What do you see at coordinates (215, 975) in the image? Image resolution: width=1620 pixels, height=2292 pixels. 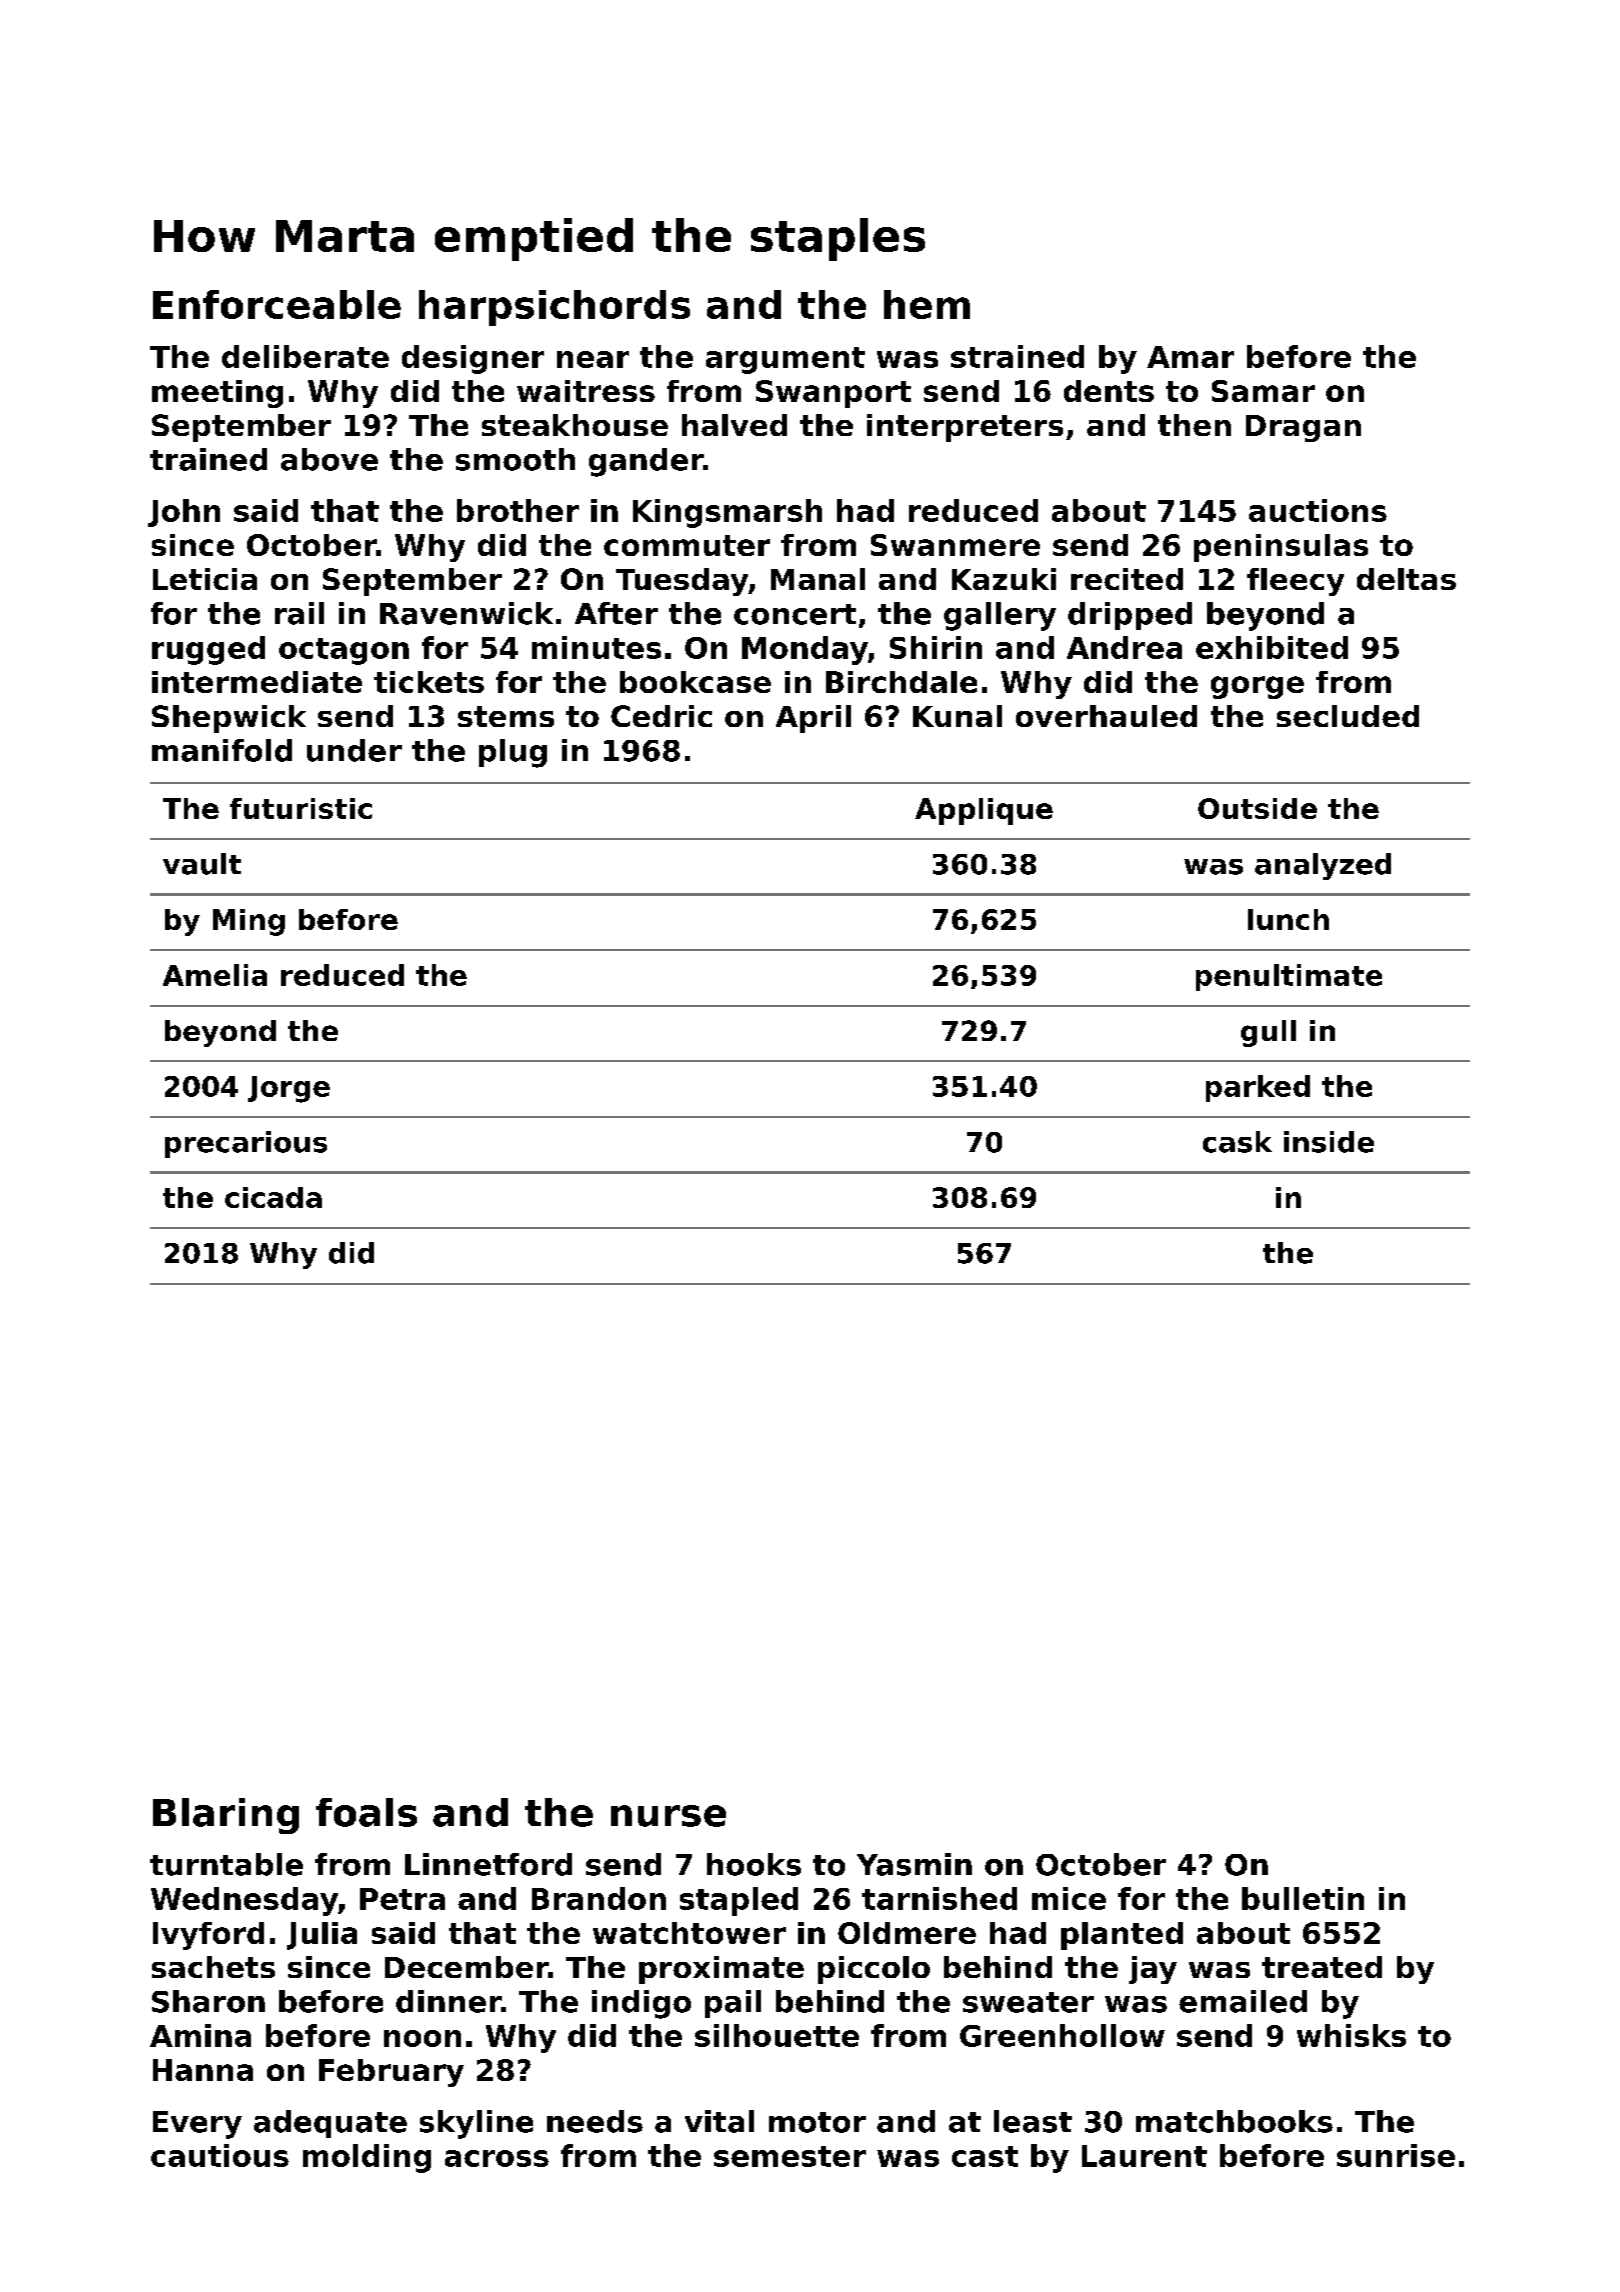 I see `Amelia` at bounding box center [215, 975].
